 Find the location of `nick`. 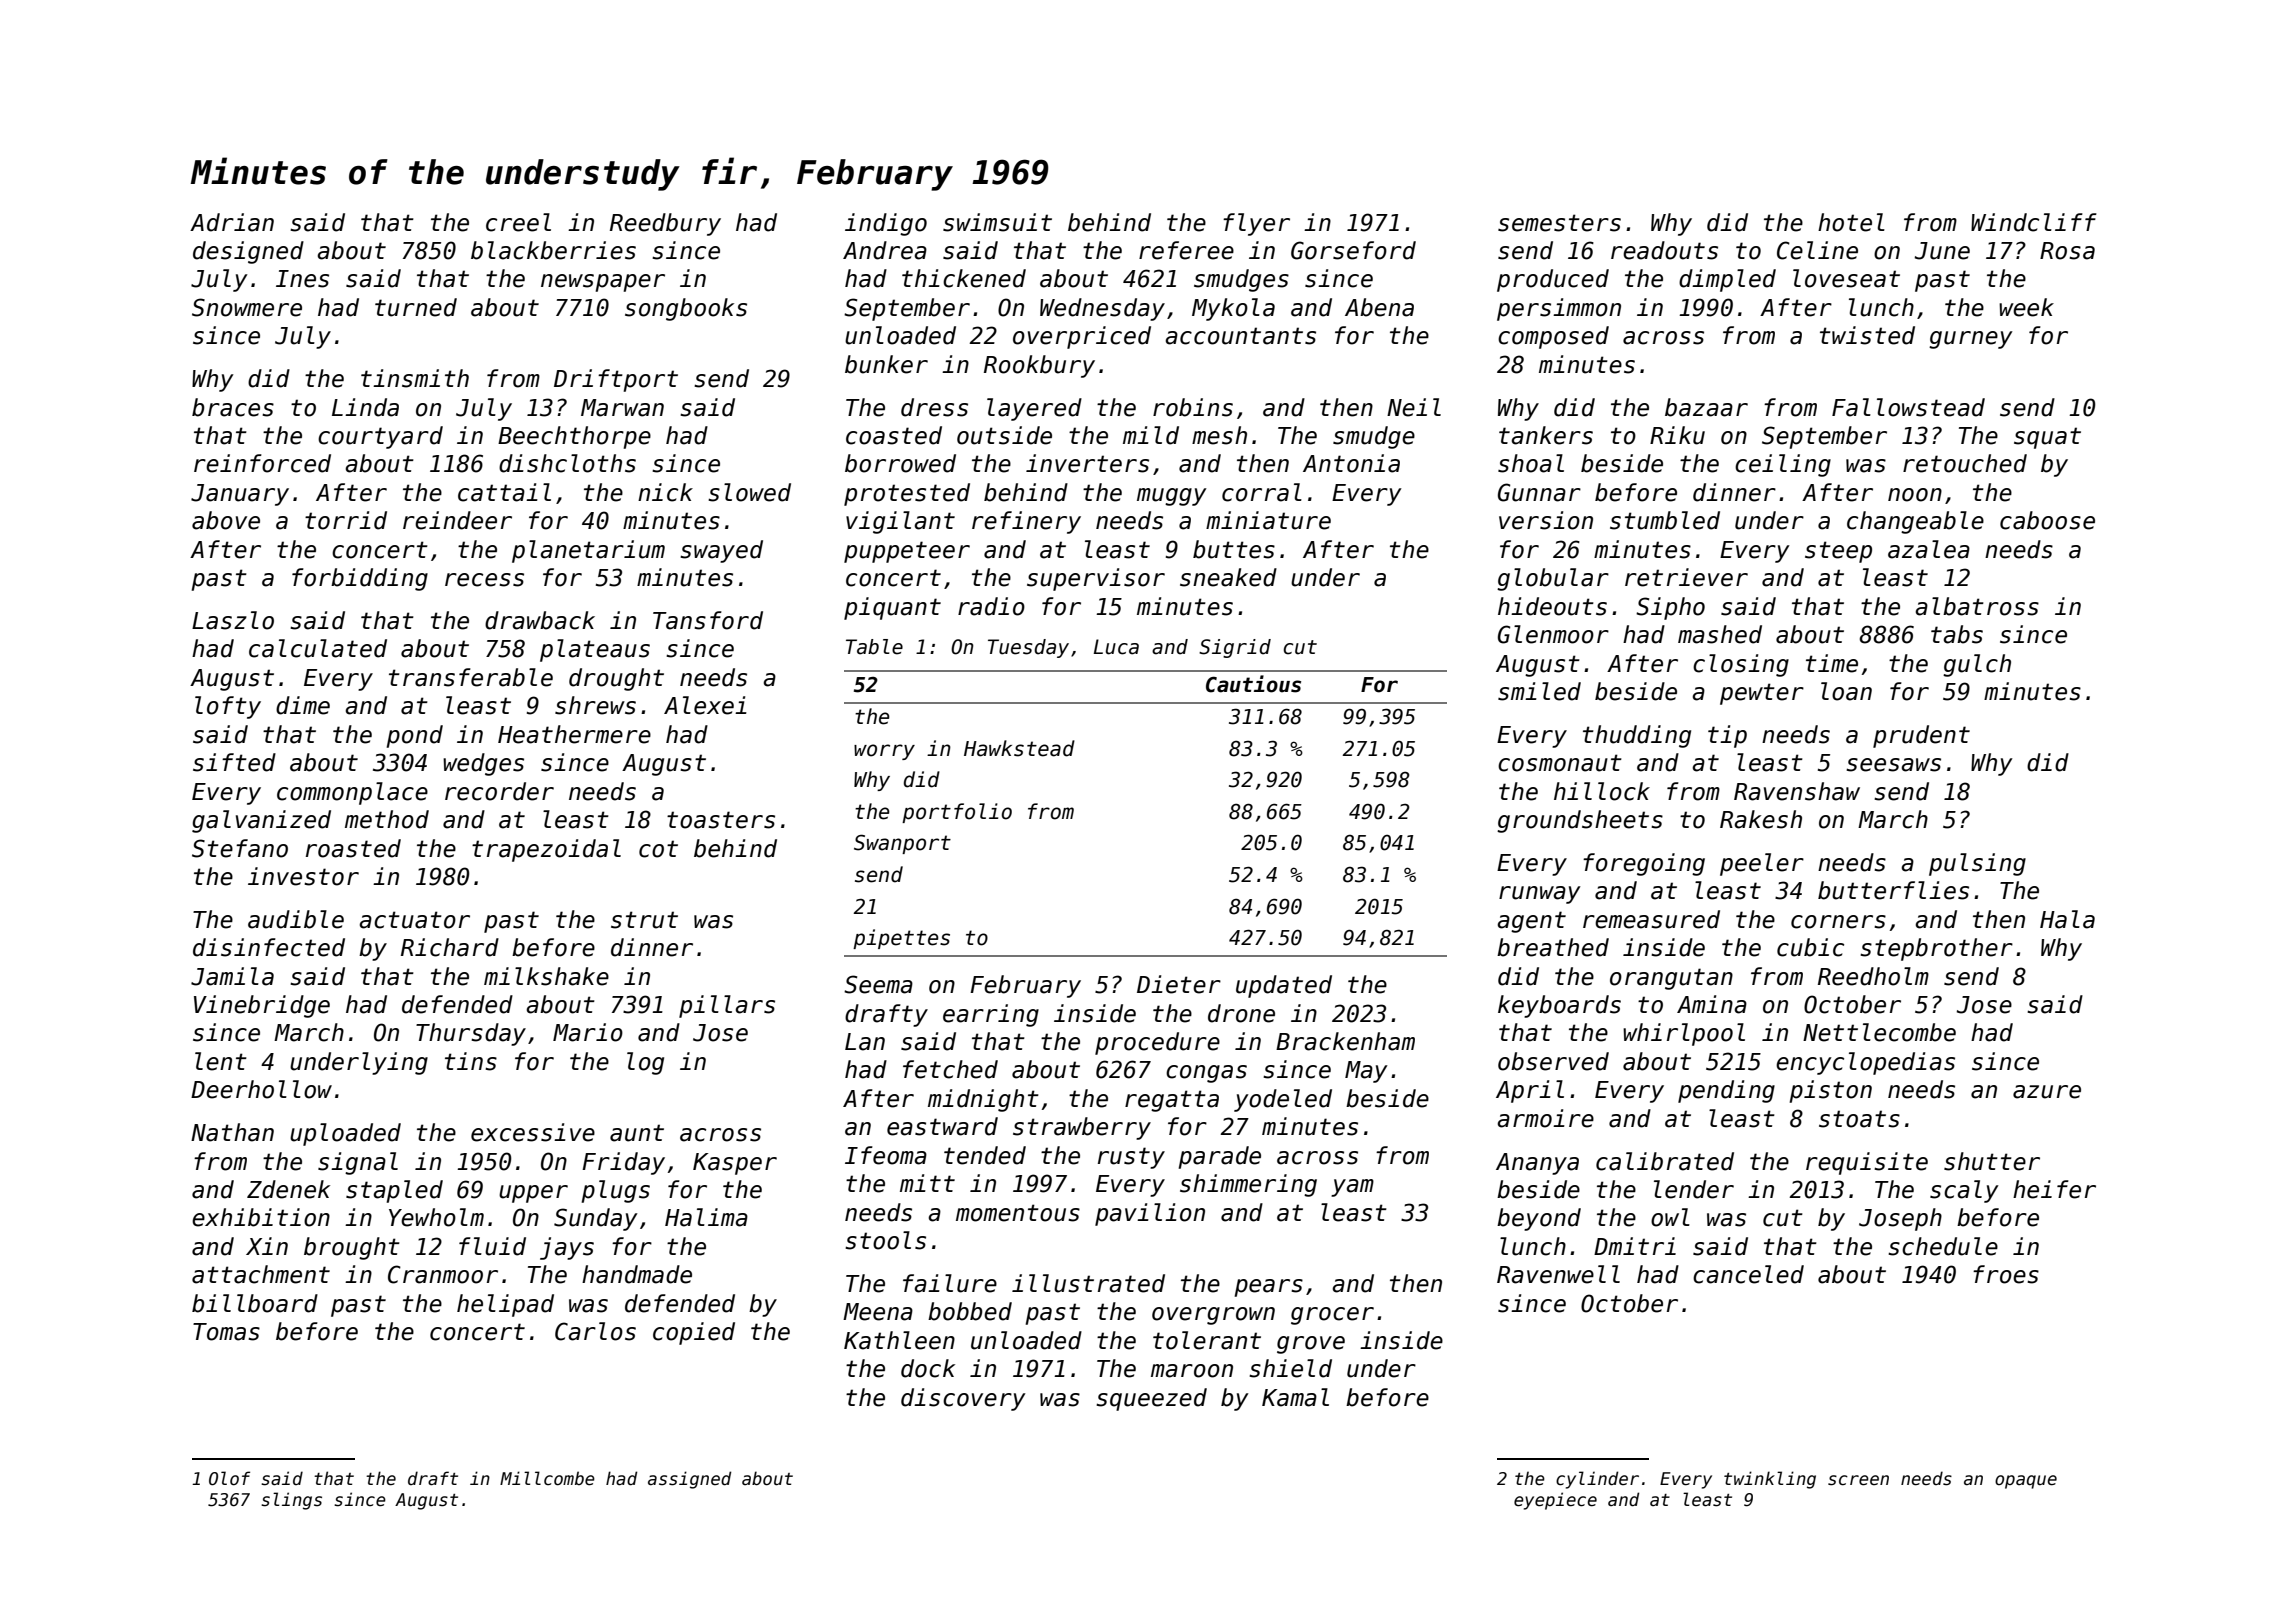

nick is located at coordinates (665, 492).
